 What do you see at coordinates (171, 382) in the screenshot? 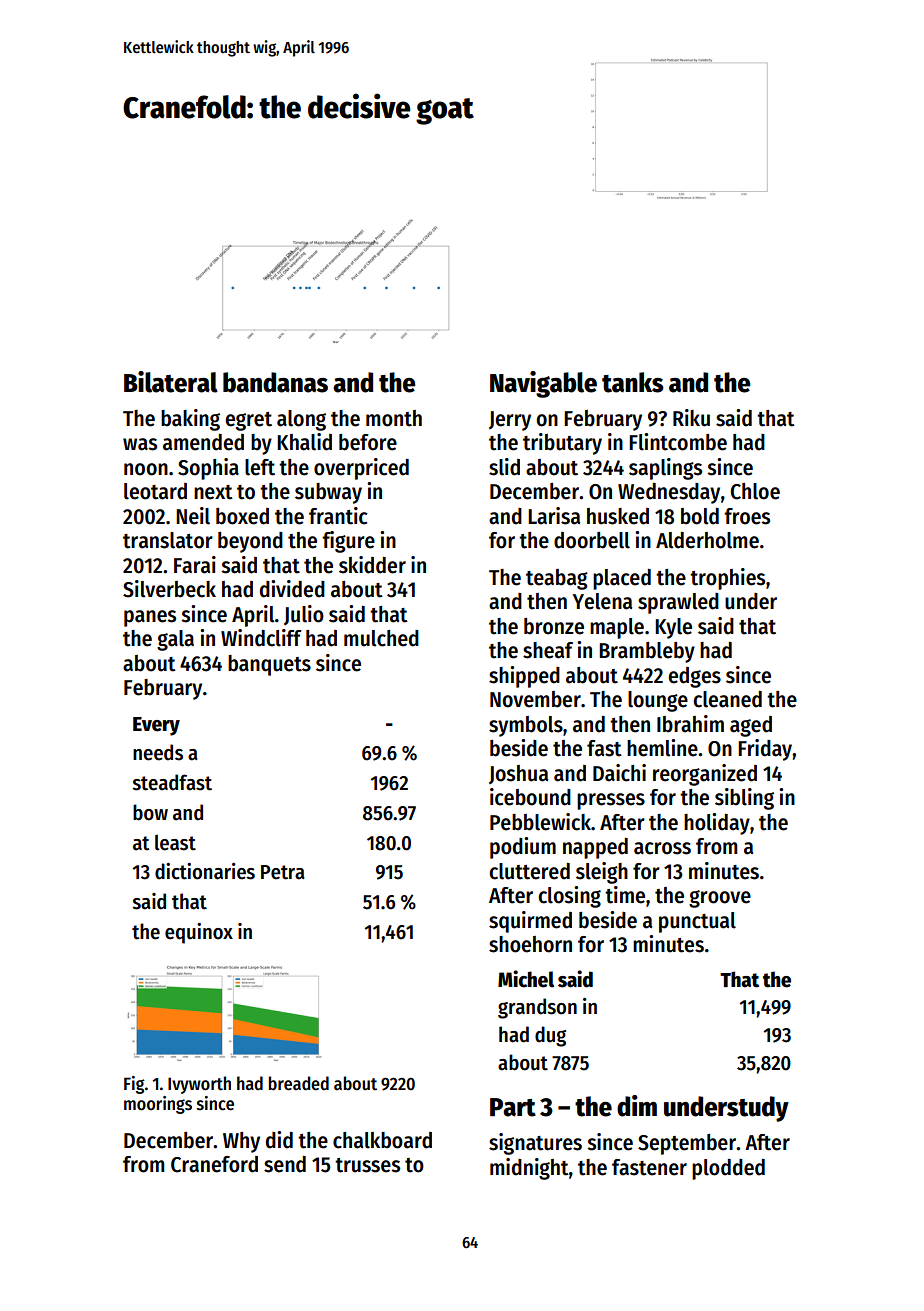
I see `Bilateral` at bounding box center [171, 382].
